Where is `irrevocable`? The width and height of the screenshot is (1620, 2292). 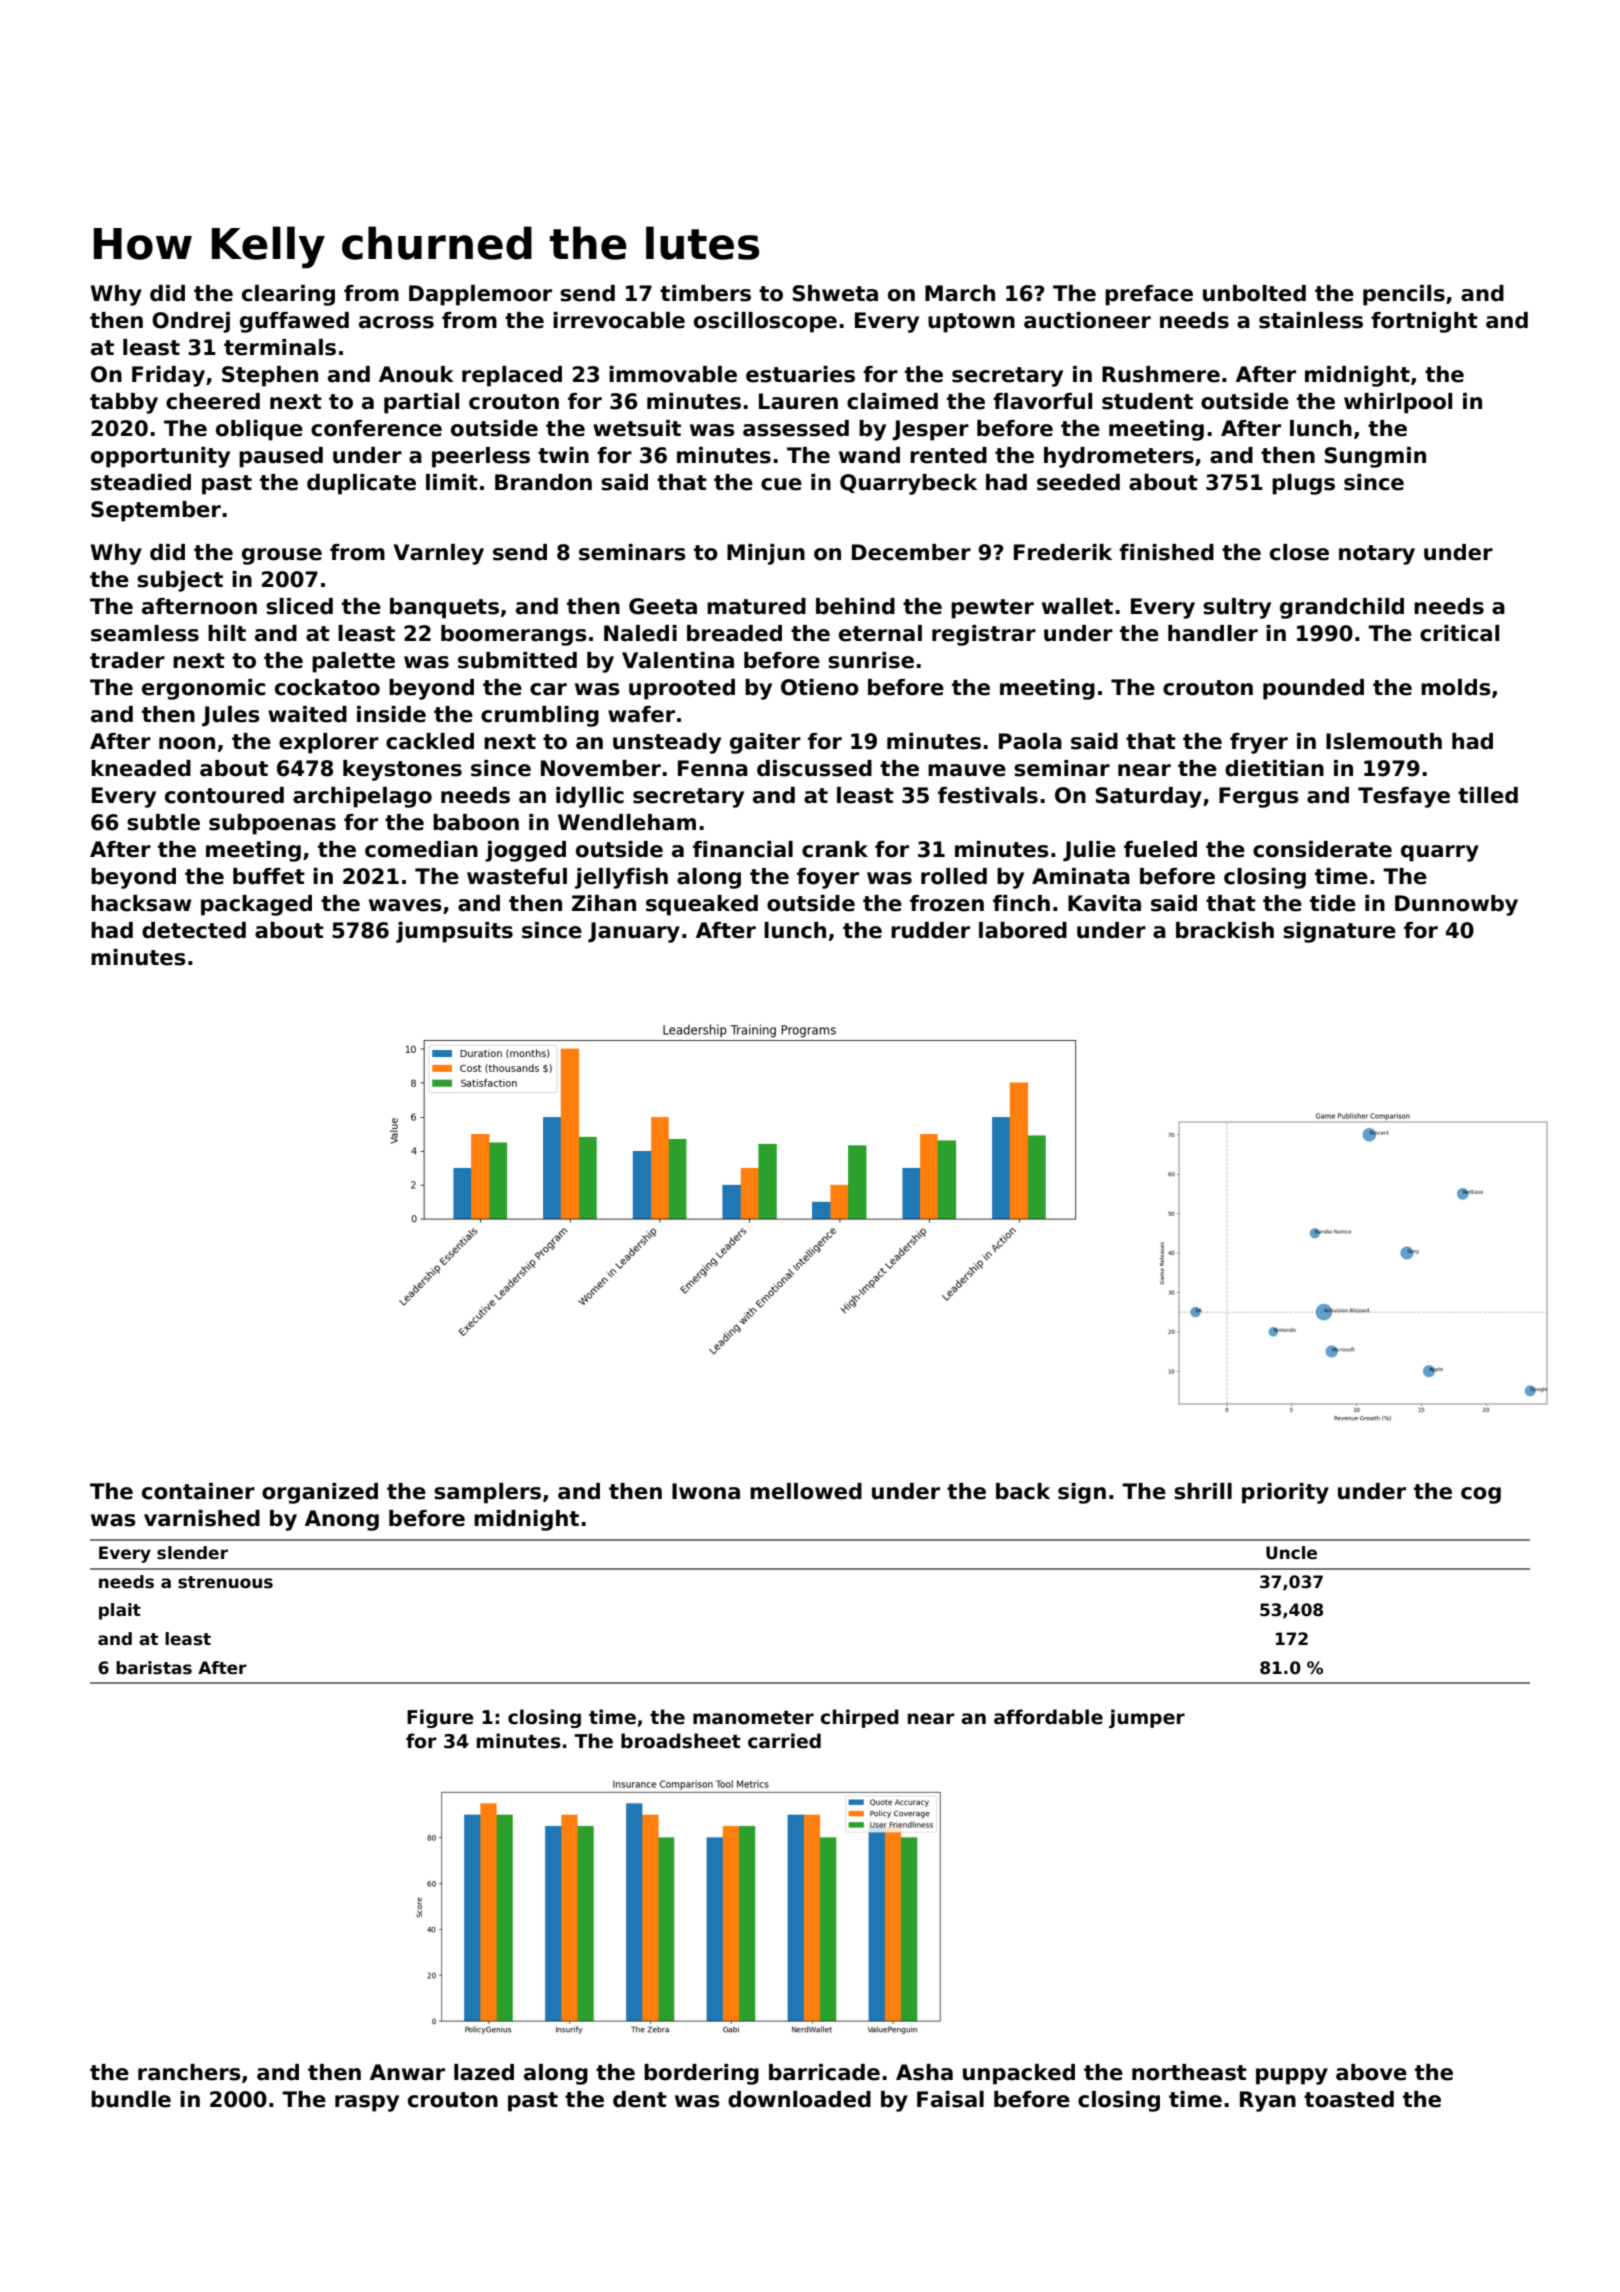 irrevocable is located at coordinates (619, 320).
